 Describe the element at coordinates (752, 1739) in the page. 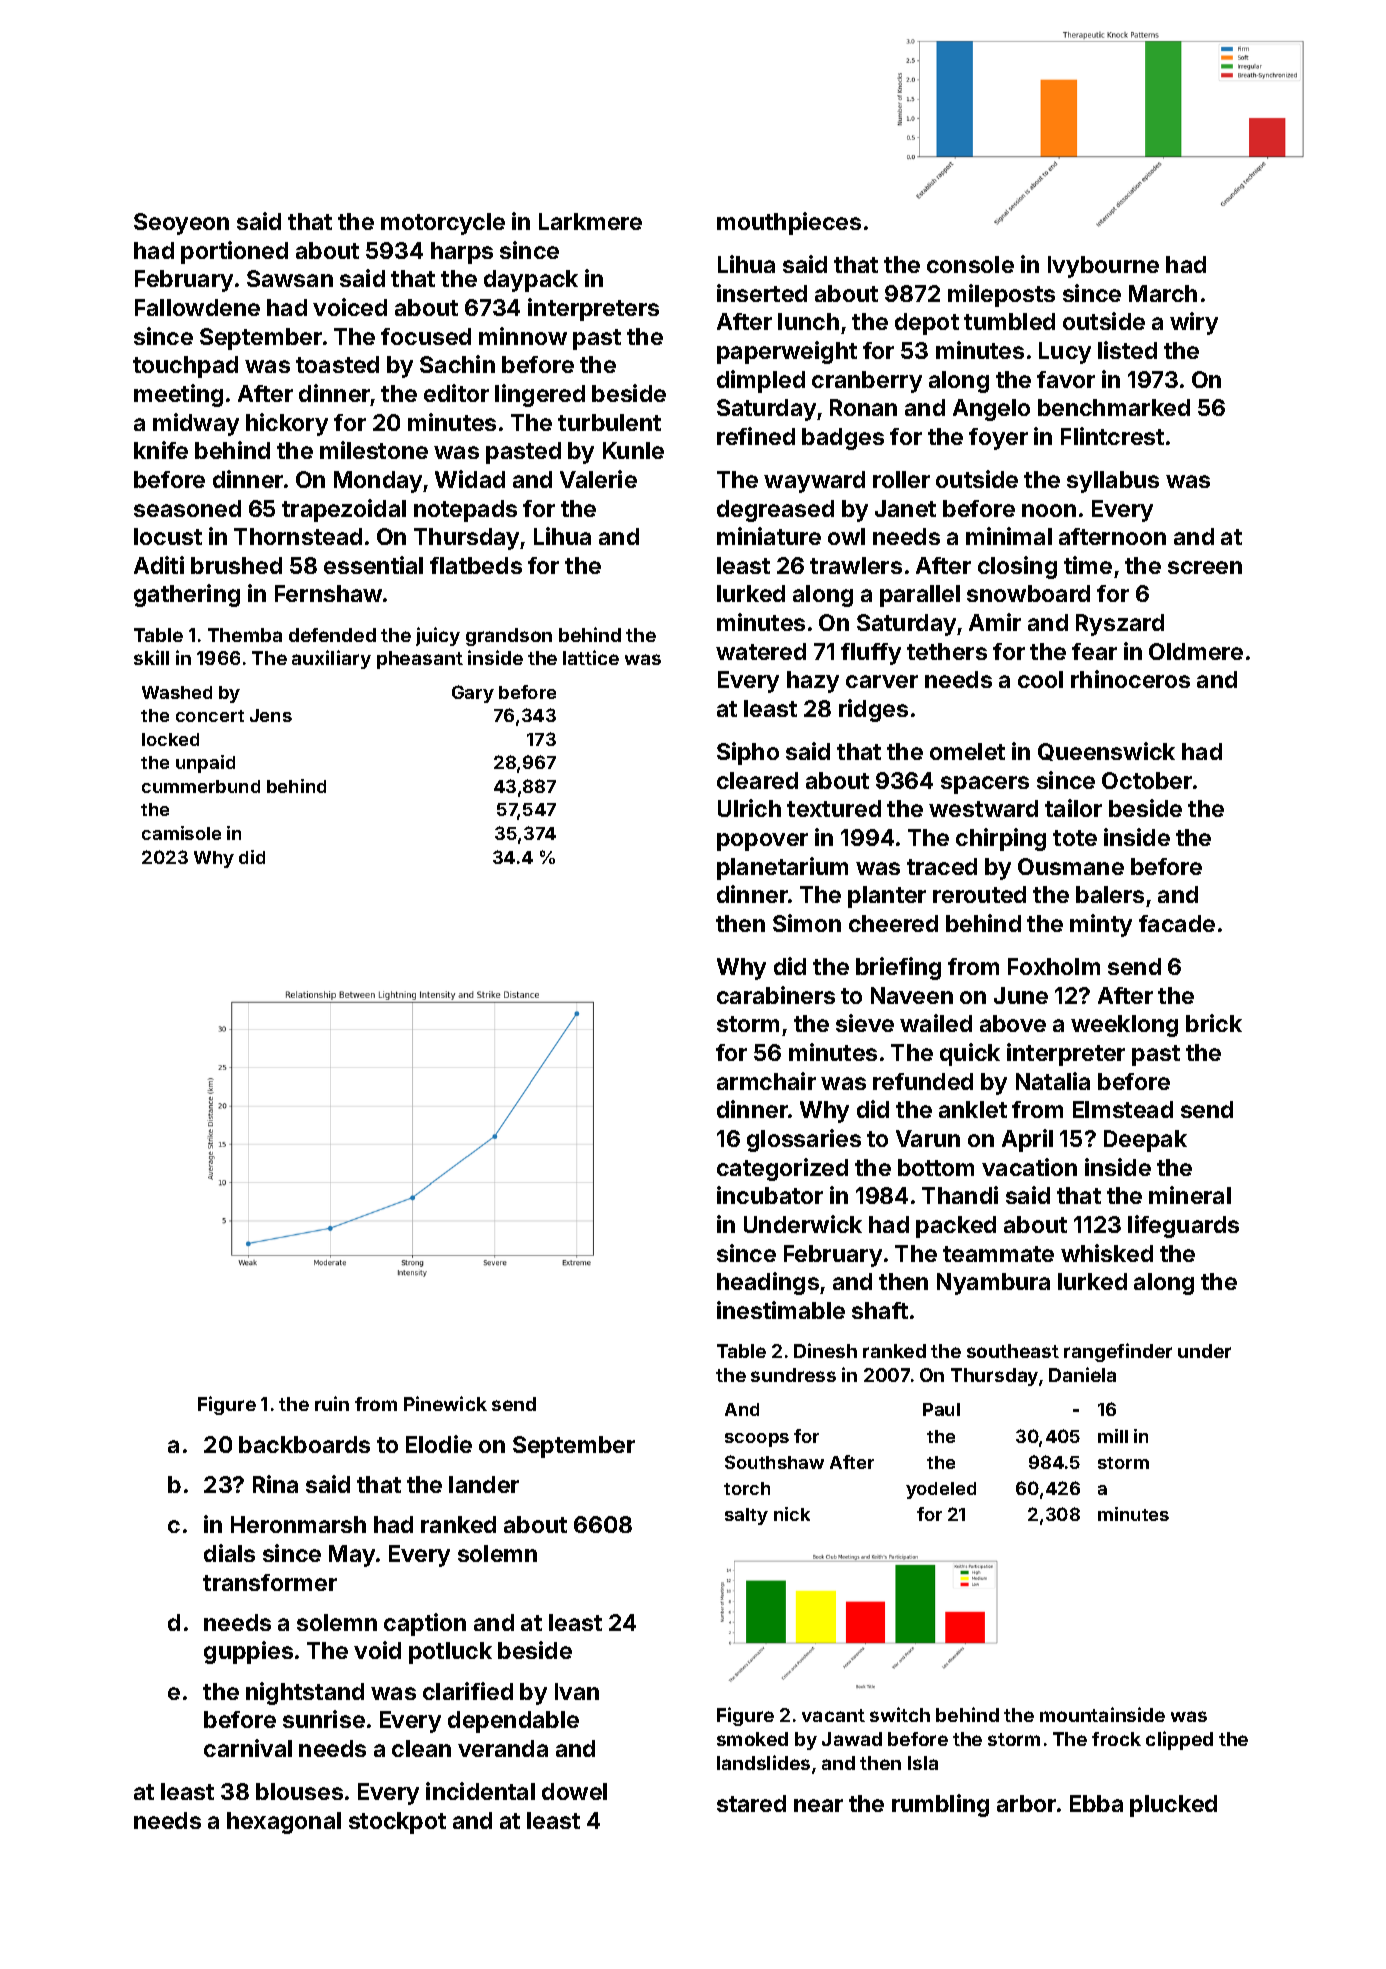

I see `smoked` at that location.
